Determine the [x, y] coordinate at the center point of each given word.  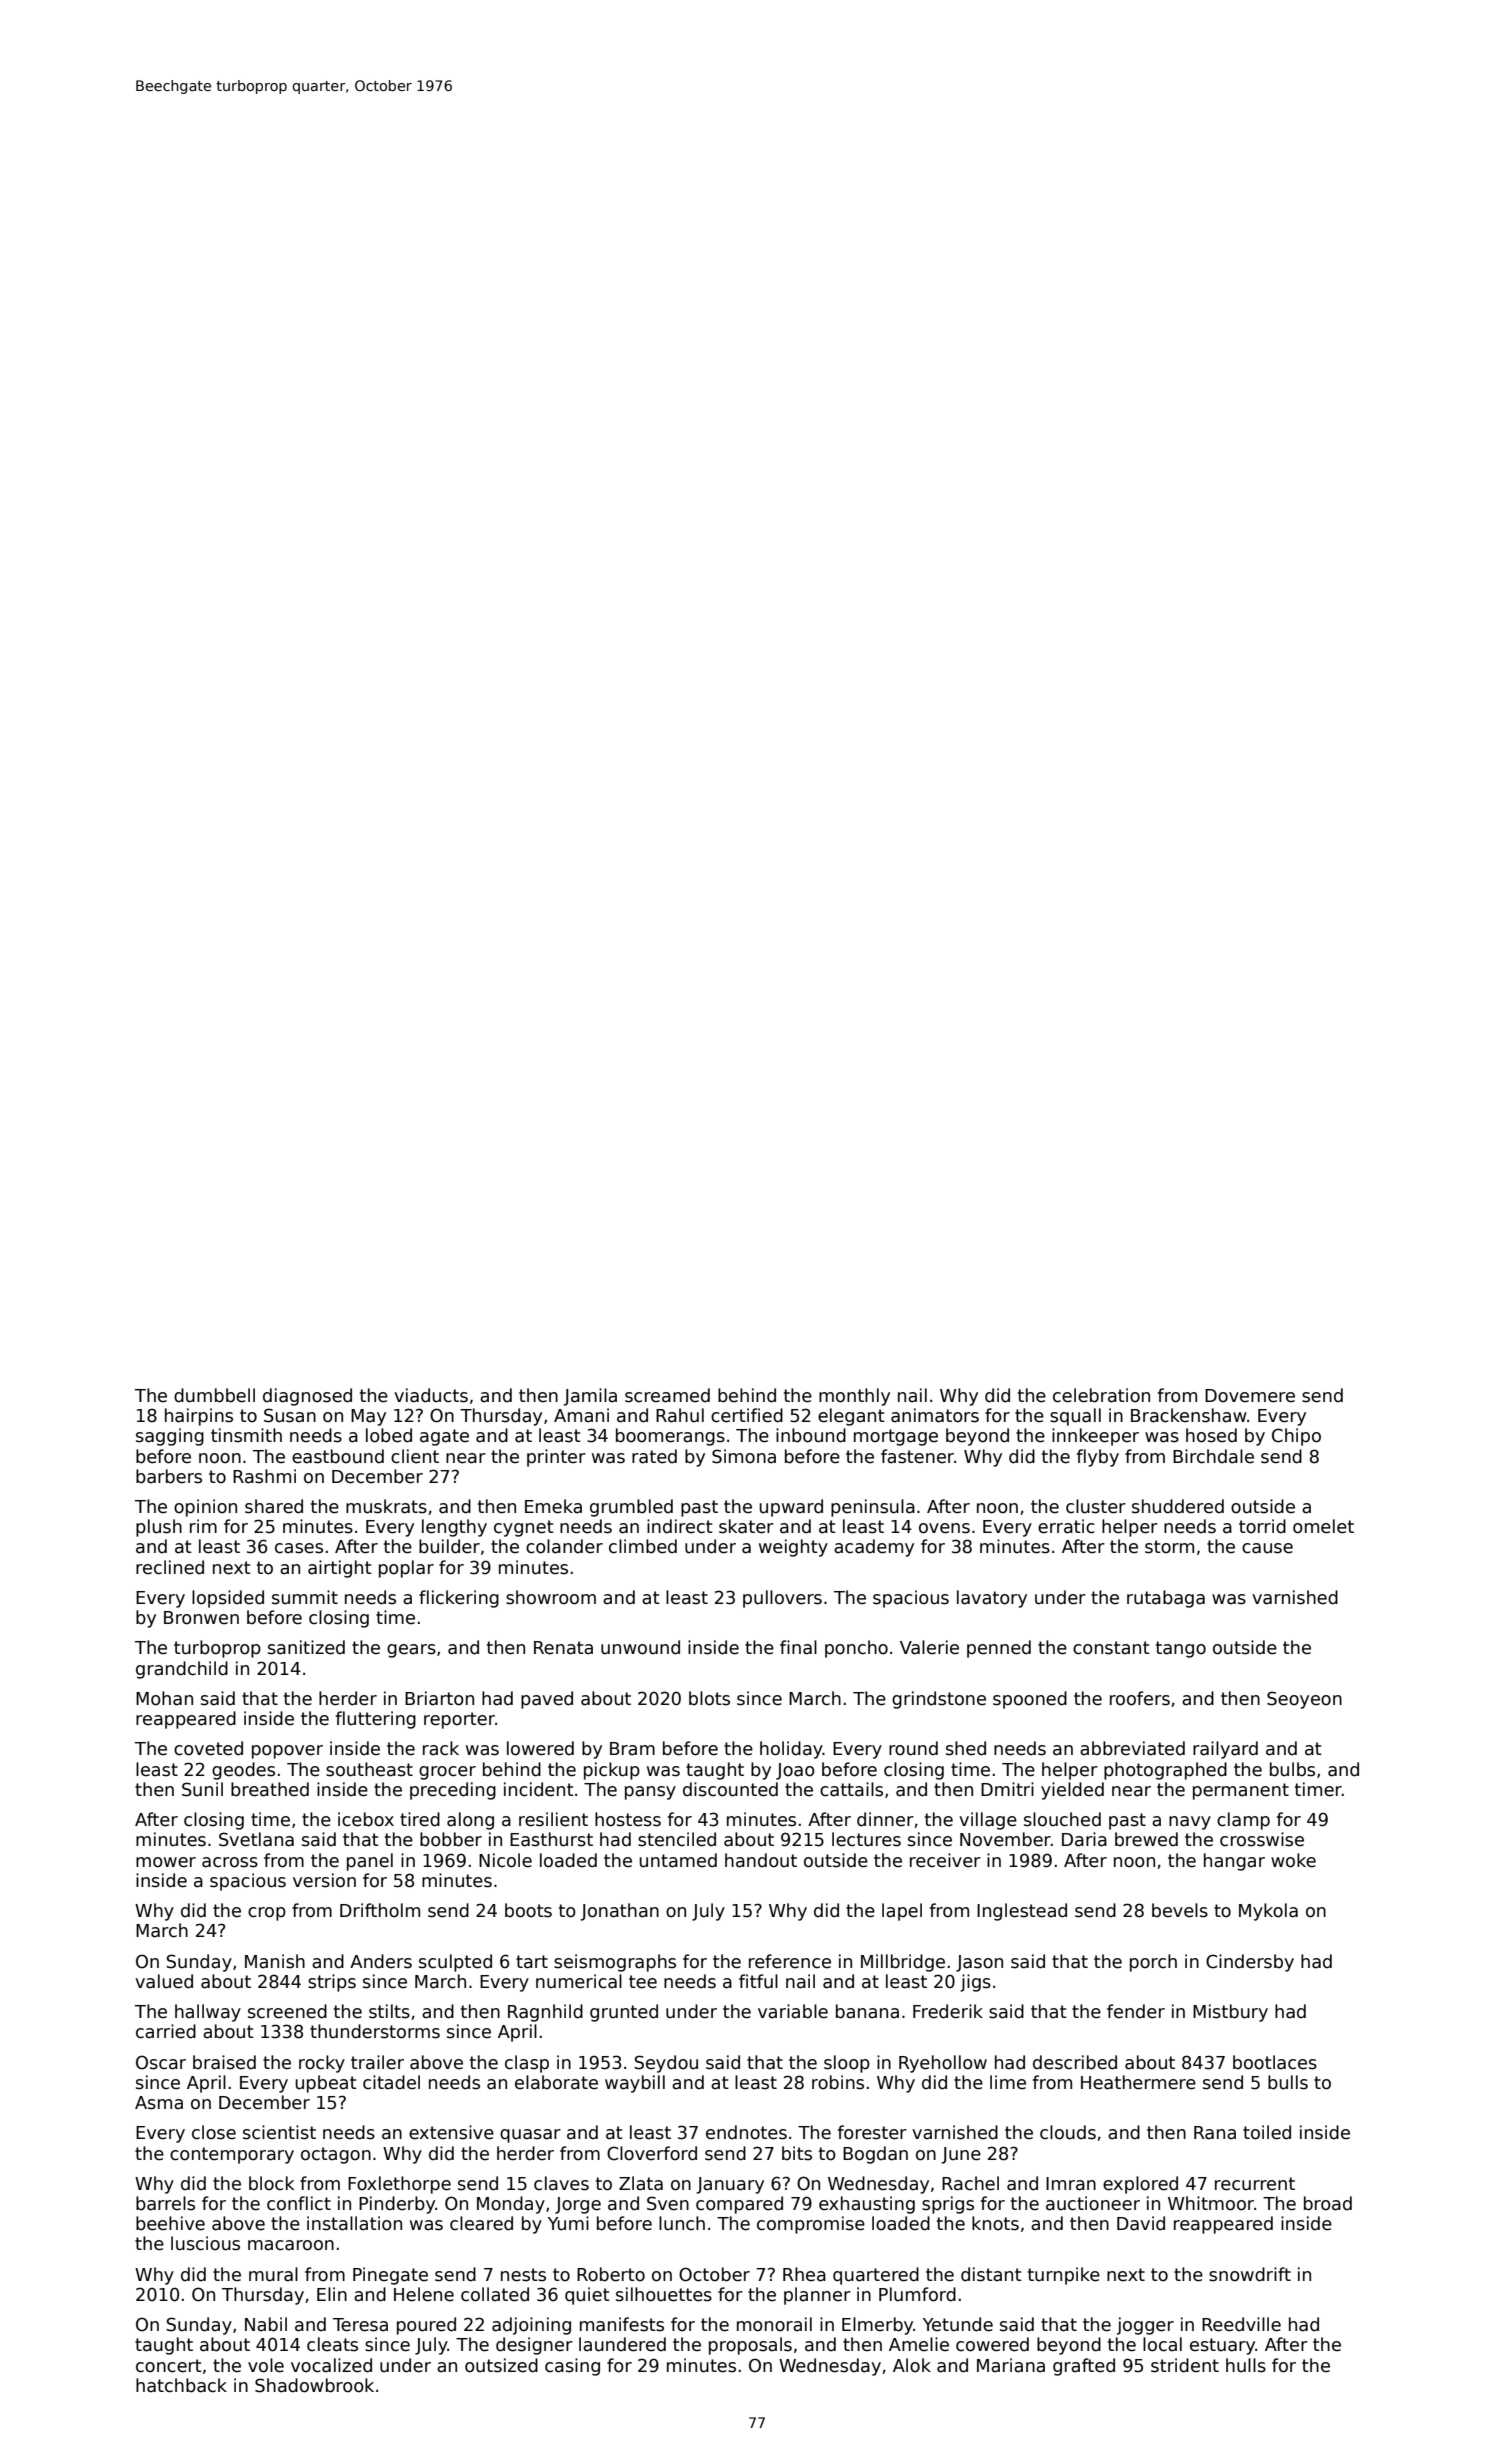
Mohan [164, 1698]
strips [332, 1983]
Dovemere [1250, 1396]
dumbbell [214, 1395]
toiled [1267, 2132]
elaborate [556, 2082]
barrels [165, 2203]
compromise [811, 2225]
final [798, 1647]
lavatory [992, 1599]
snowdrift [1250, 2274]
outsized [501, 2365]
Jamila [590, 1397]
